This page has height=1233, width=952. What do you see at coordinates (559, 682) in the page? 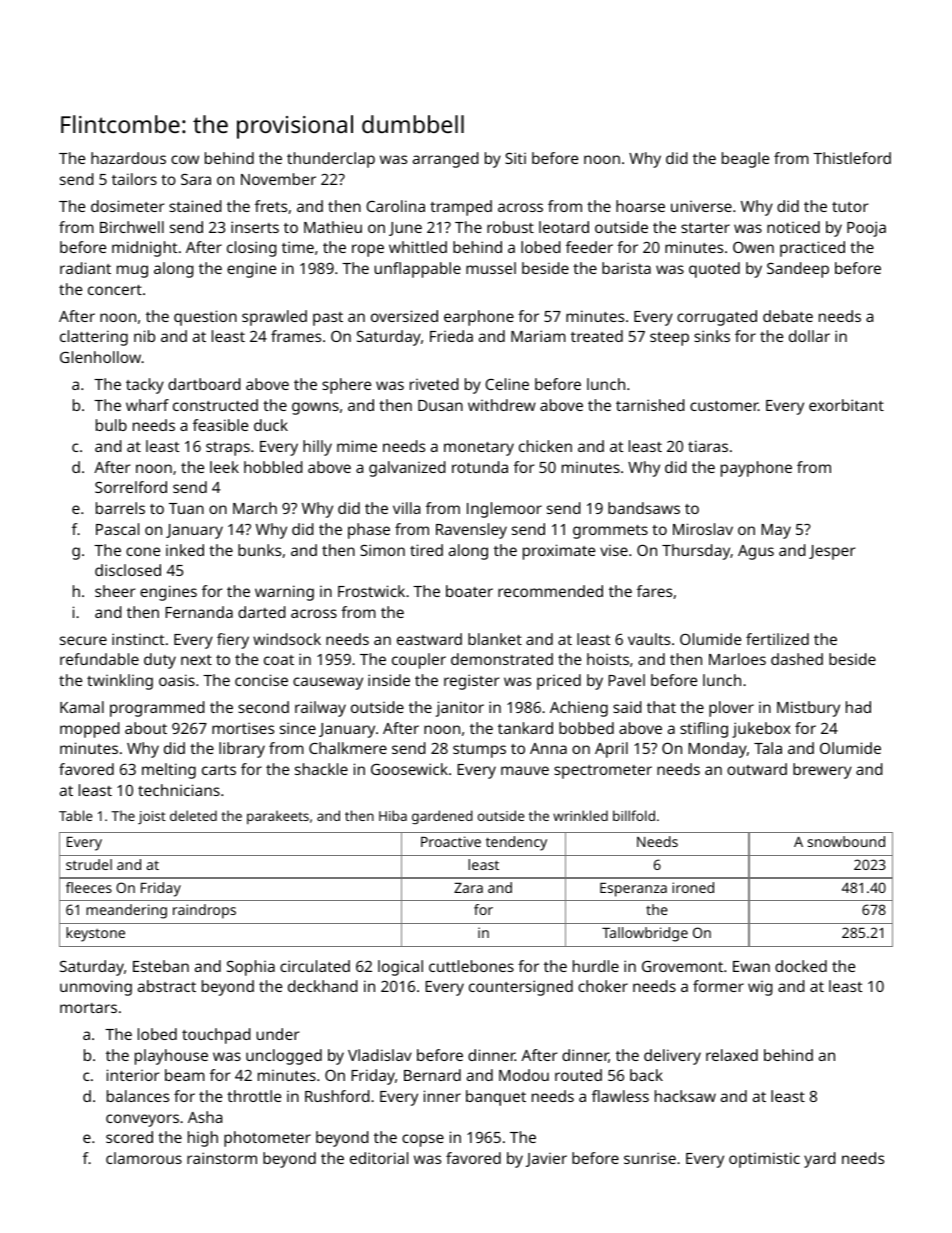
I see `priced` at bounding box center [559, 682].
